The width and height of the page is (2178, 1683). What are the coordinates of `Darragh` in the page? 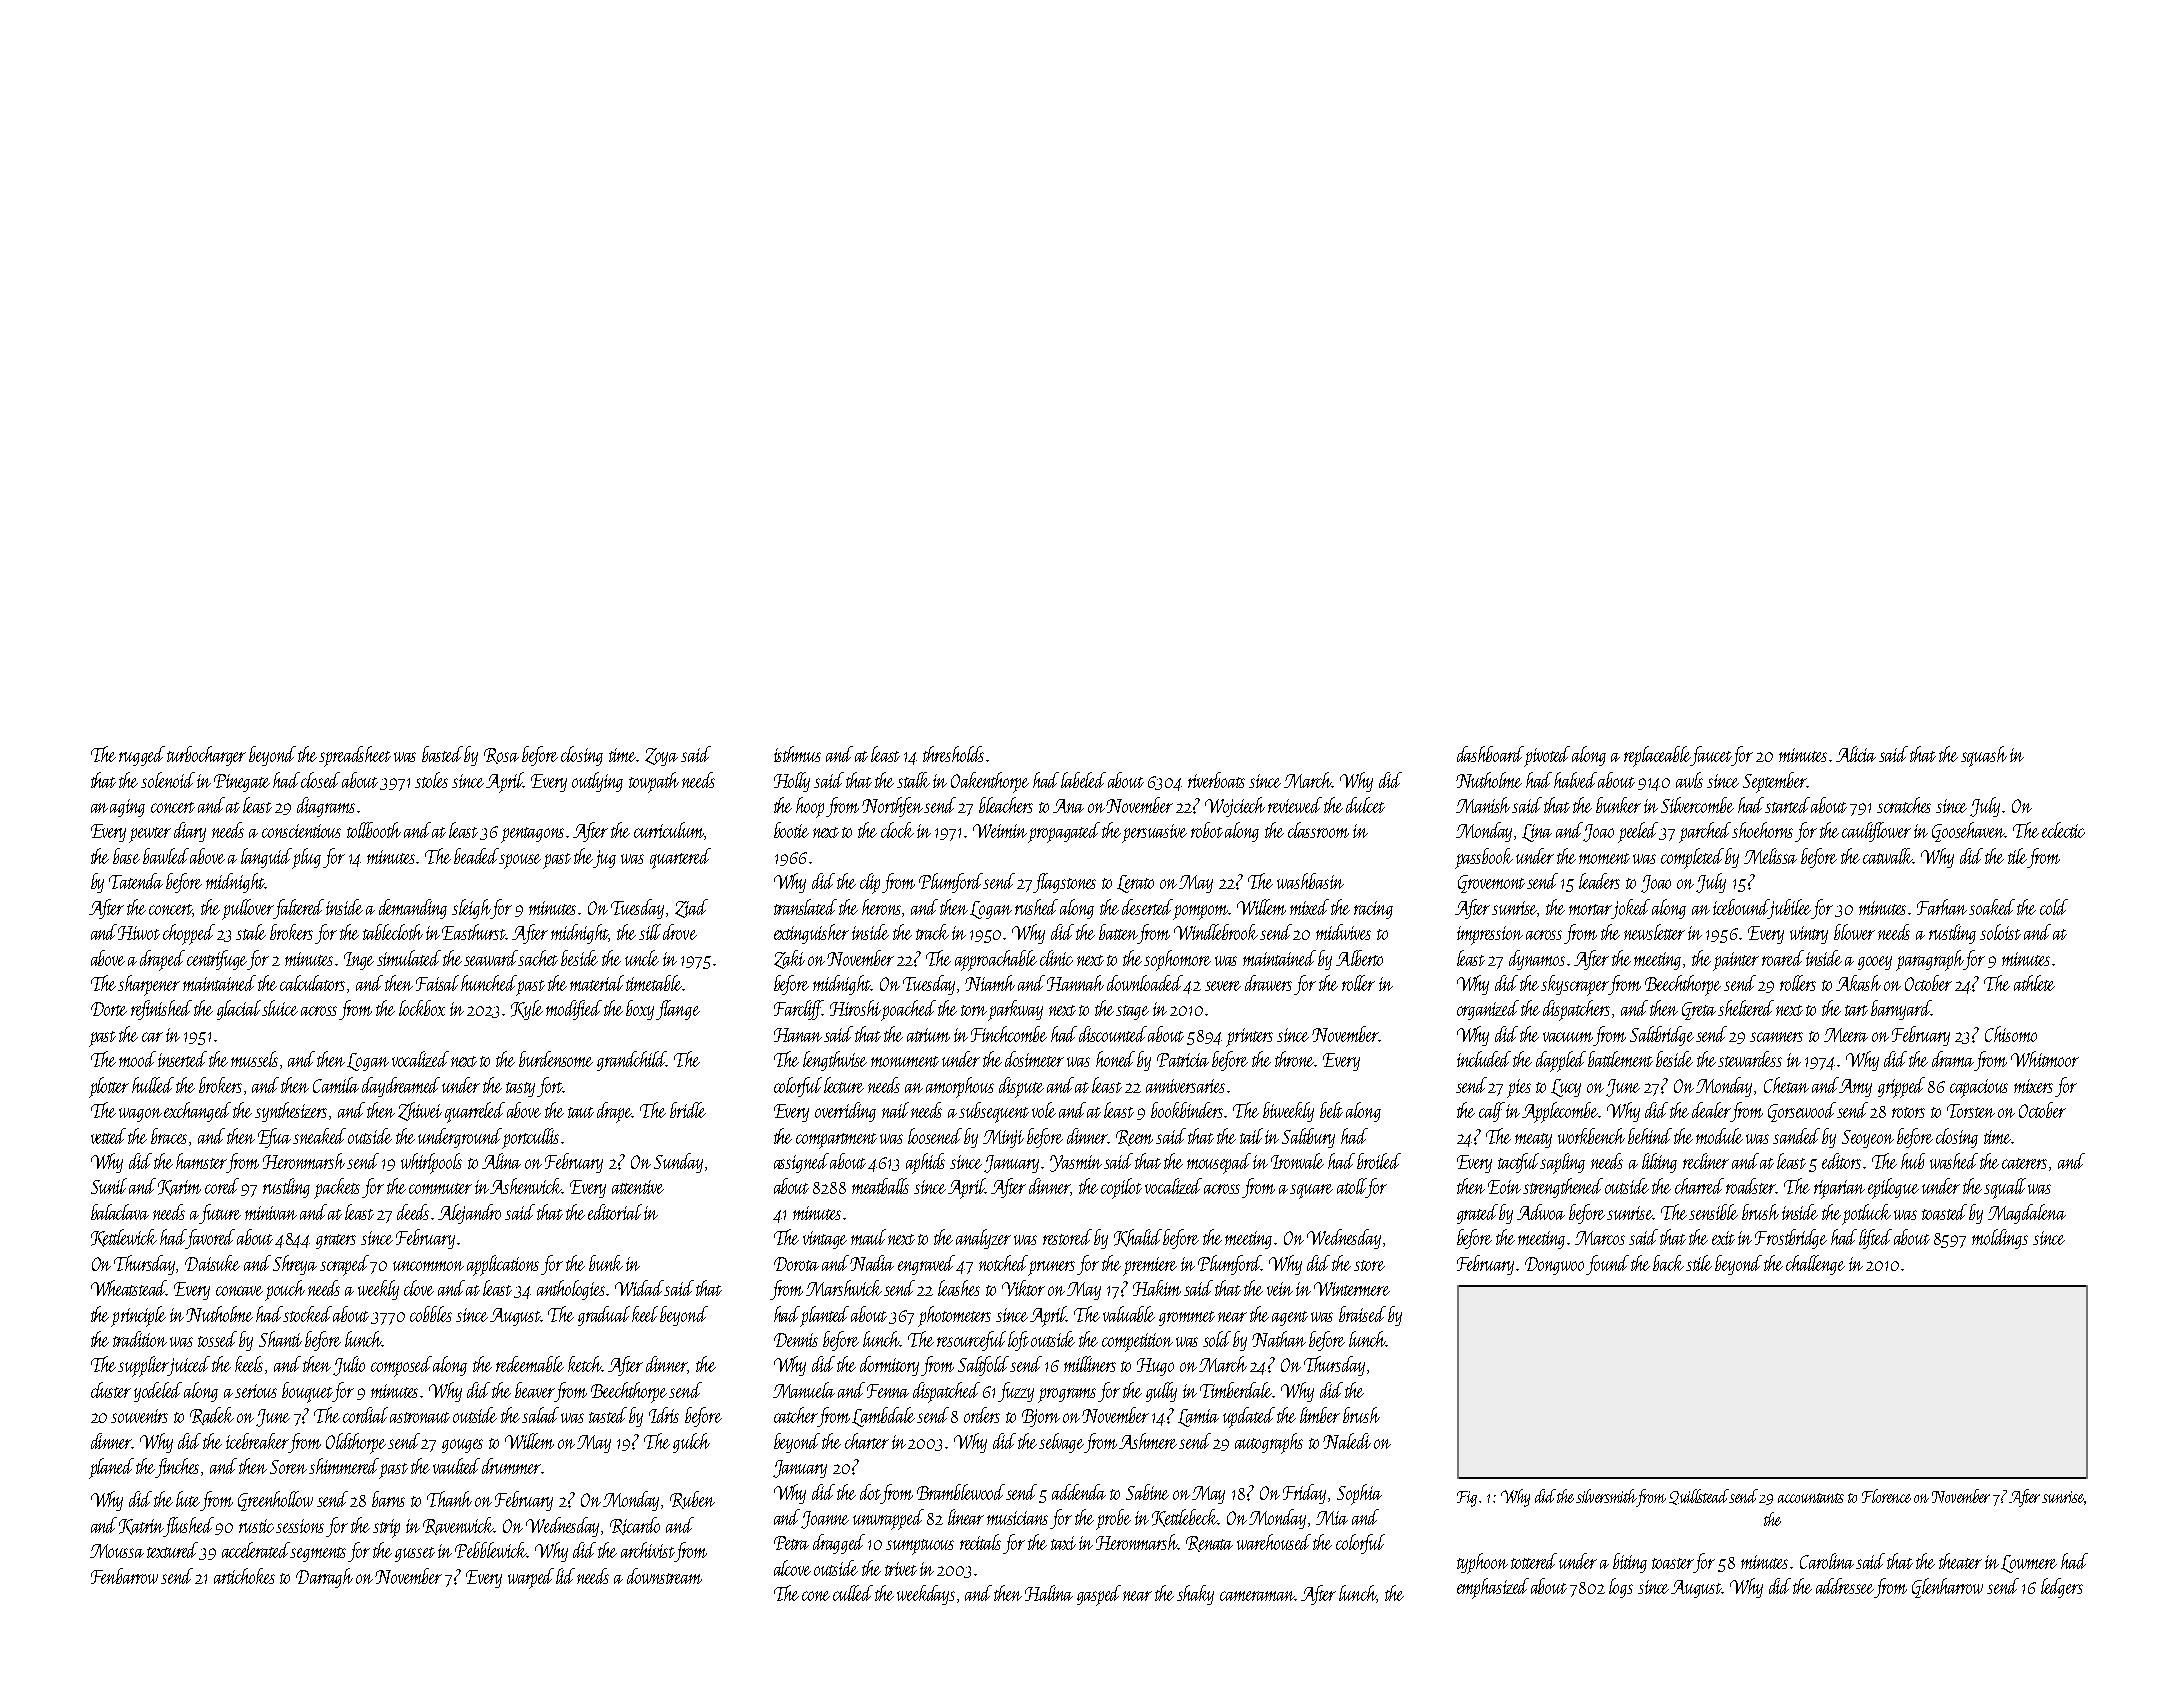 It's located at (324, 1578).
